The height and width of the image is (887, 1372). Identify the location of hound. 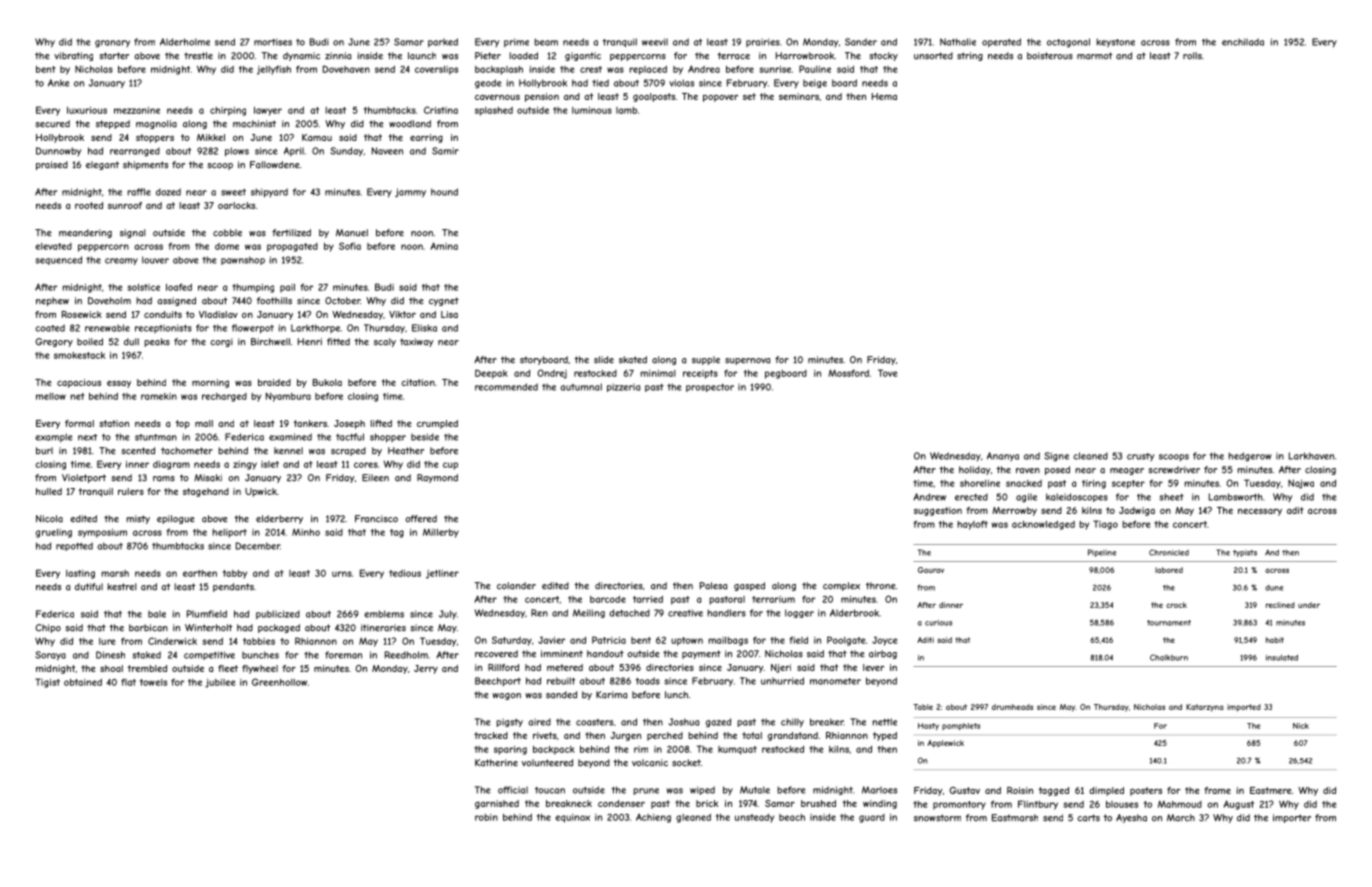
(444, 192).
